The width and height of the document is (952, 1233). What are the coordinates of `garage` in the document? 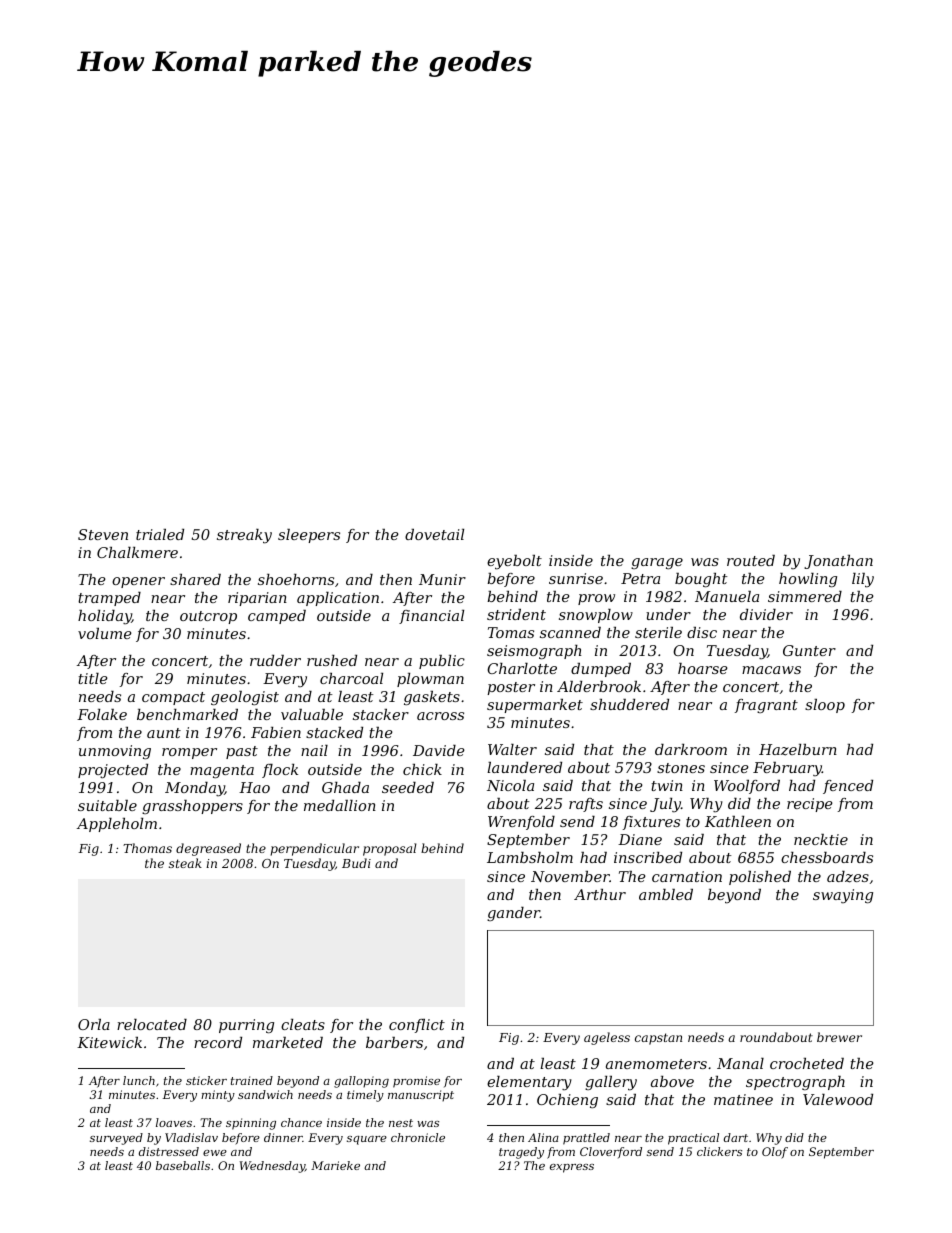 It's located at (657, 563).
